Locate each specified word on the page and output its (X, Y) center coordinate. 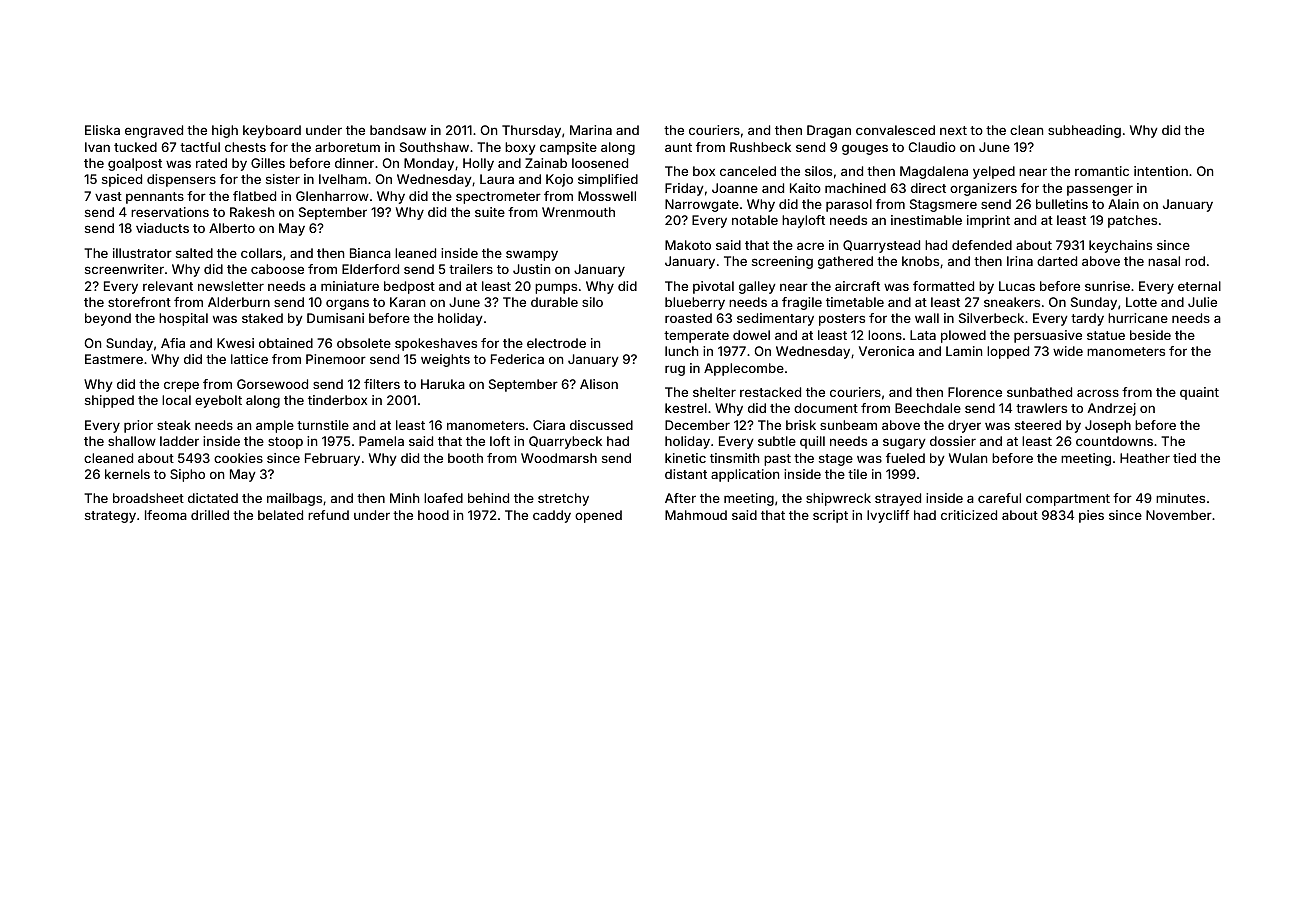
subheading (1084, 131)
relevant (168, 286)
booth (465, 458)
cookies (238, 458)
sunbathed (1039, 392)
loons (885, 335)
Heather (1145, 458)
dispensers (181, 180)
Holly (478, 164)
